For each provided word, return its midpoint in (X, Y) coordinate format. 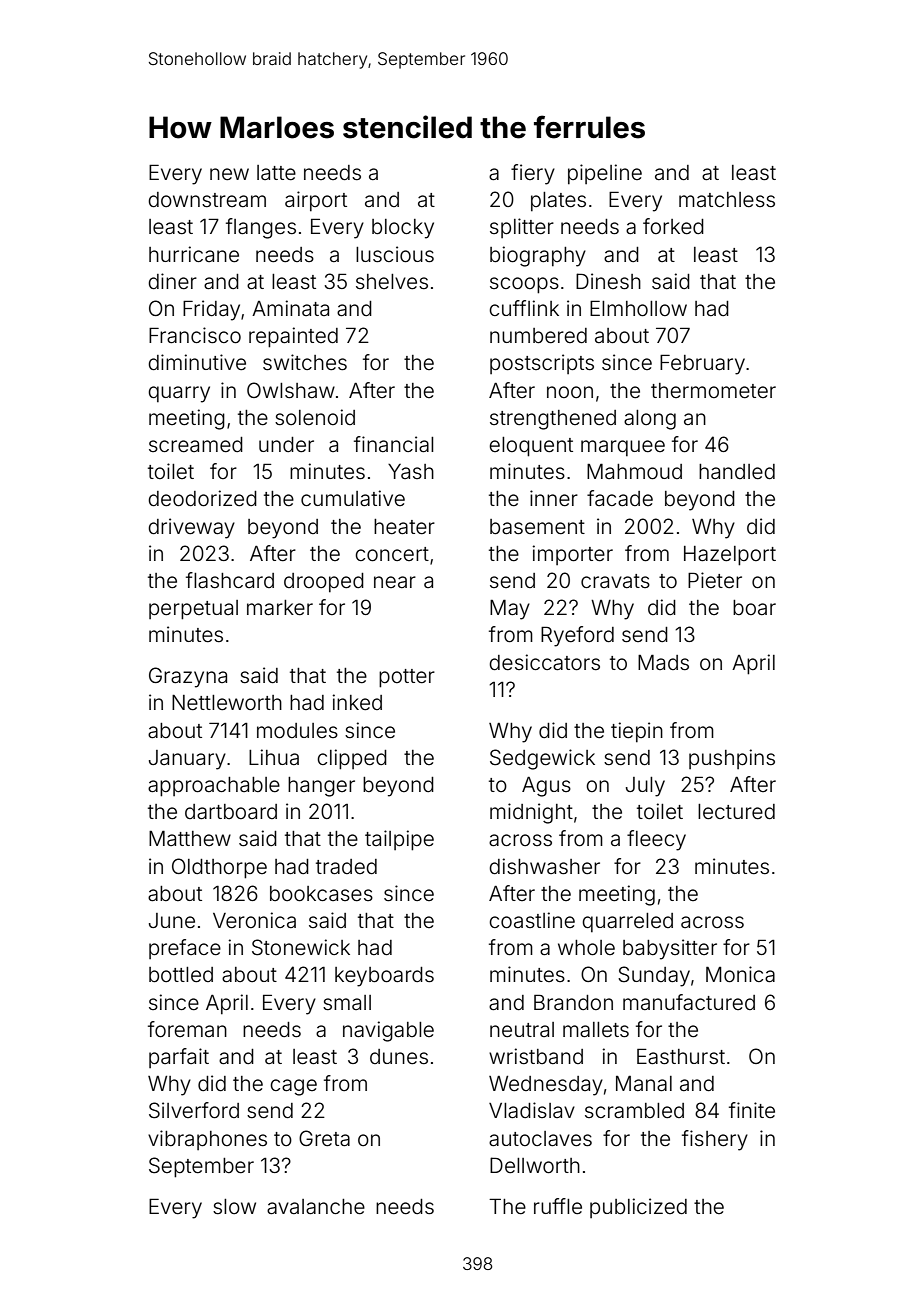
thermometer (713, 391)
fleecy (656, 840)
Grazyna (188, 677)
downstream (207, 199)
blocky (403, 229)
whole (586, 948)
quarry (179, 394)
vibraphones (207, 1140)
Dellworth (535, 1165)
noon (570, 392)
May (510, 610)
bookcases (321, 894)
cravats (615, 581)
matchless (727, 200)
